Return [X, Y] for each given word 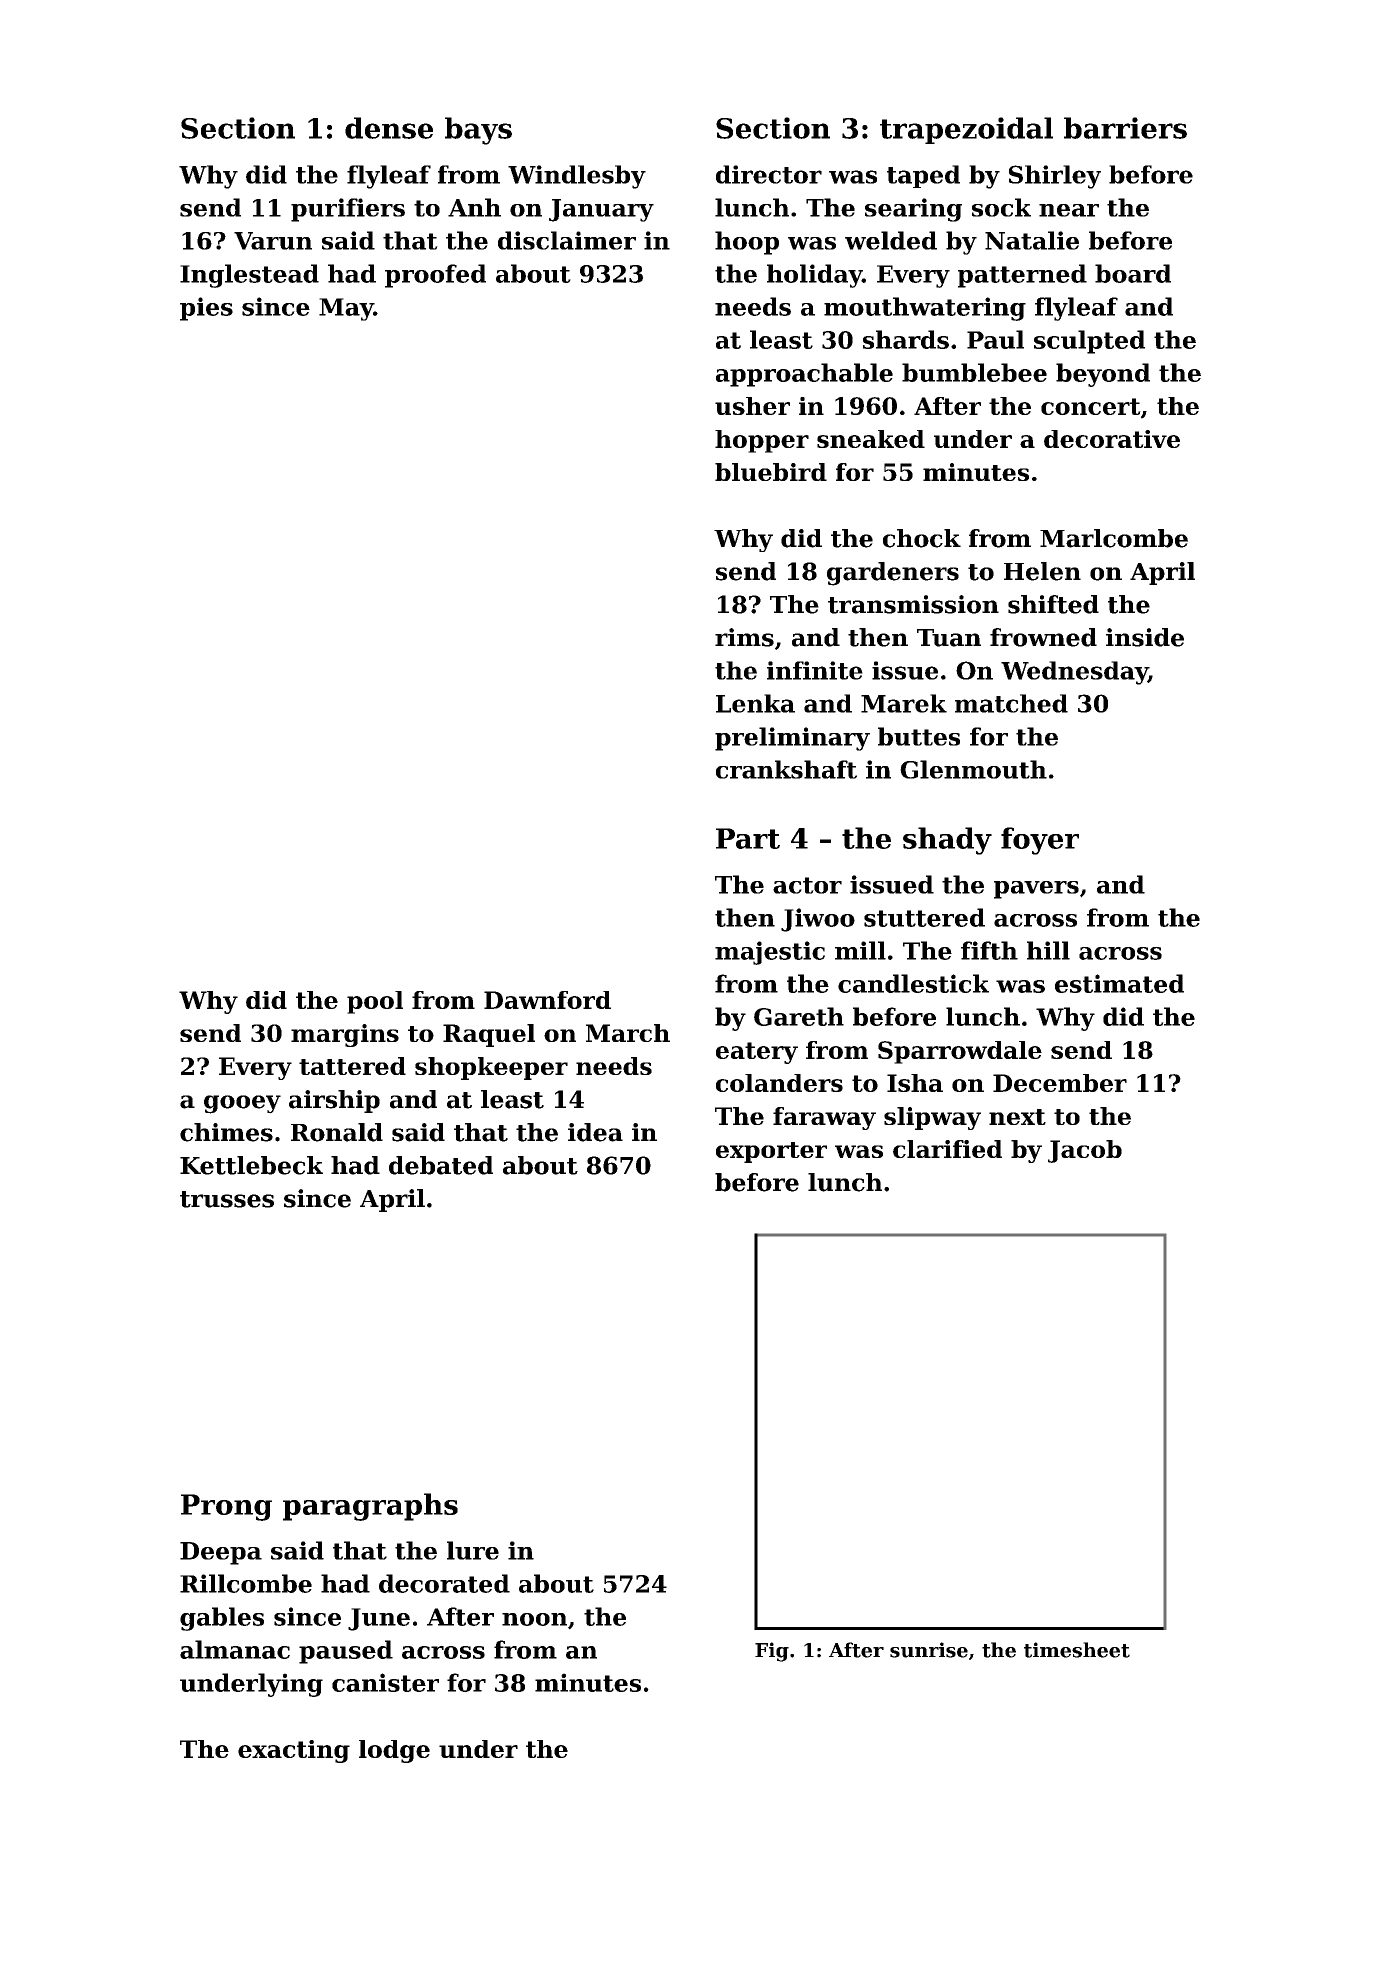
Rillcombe [246, 1583]
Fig [772, 1652]
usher [752, 406]
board [1133, 273]
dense [389, 128]
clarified [947, 1149]
